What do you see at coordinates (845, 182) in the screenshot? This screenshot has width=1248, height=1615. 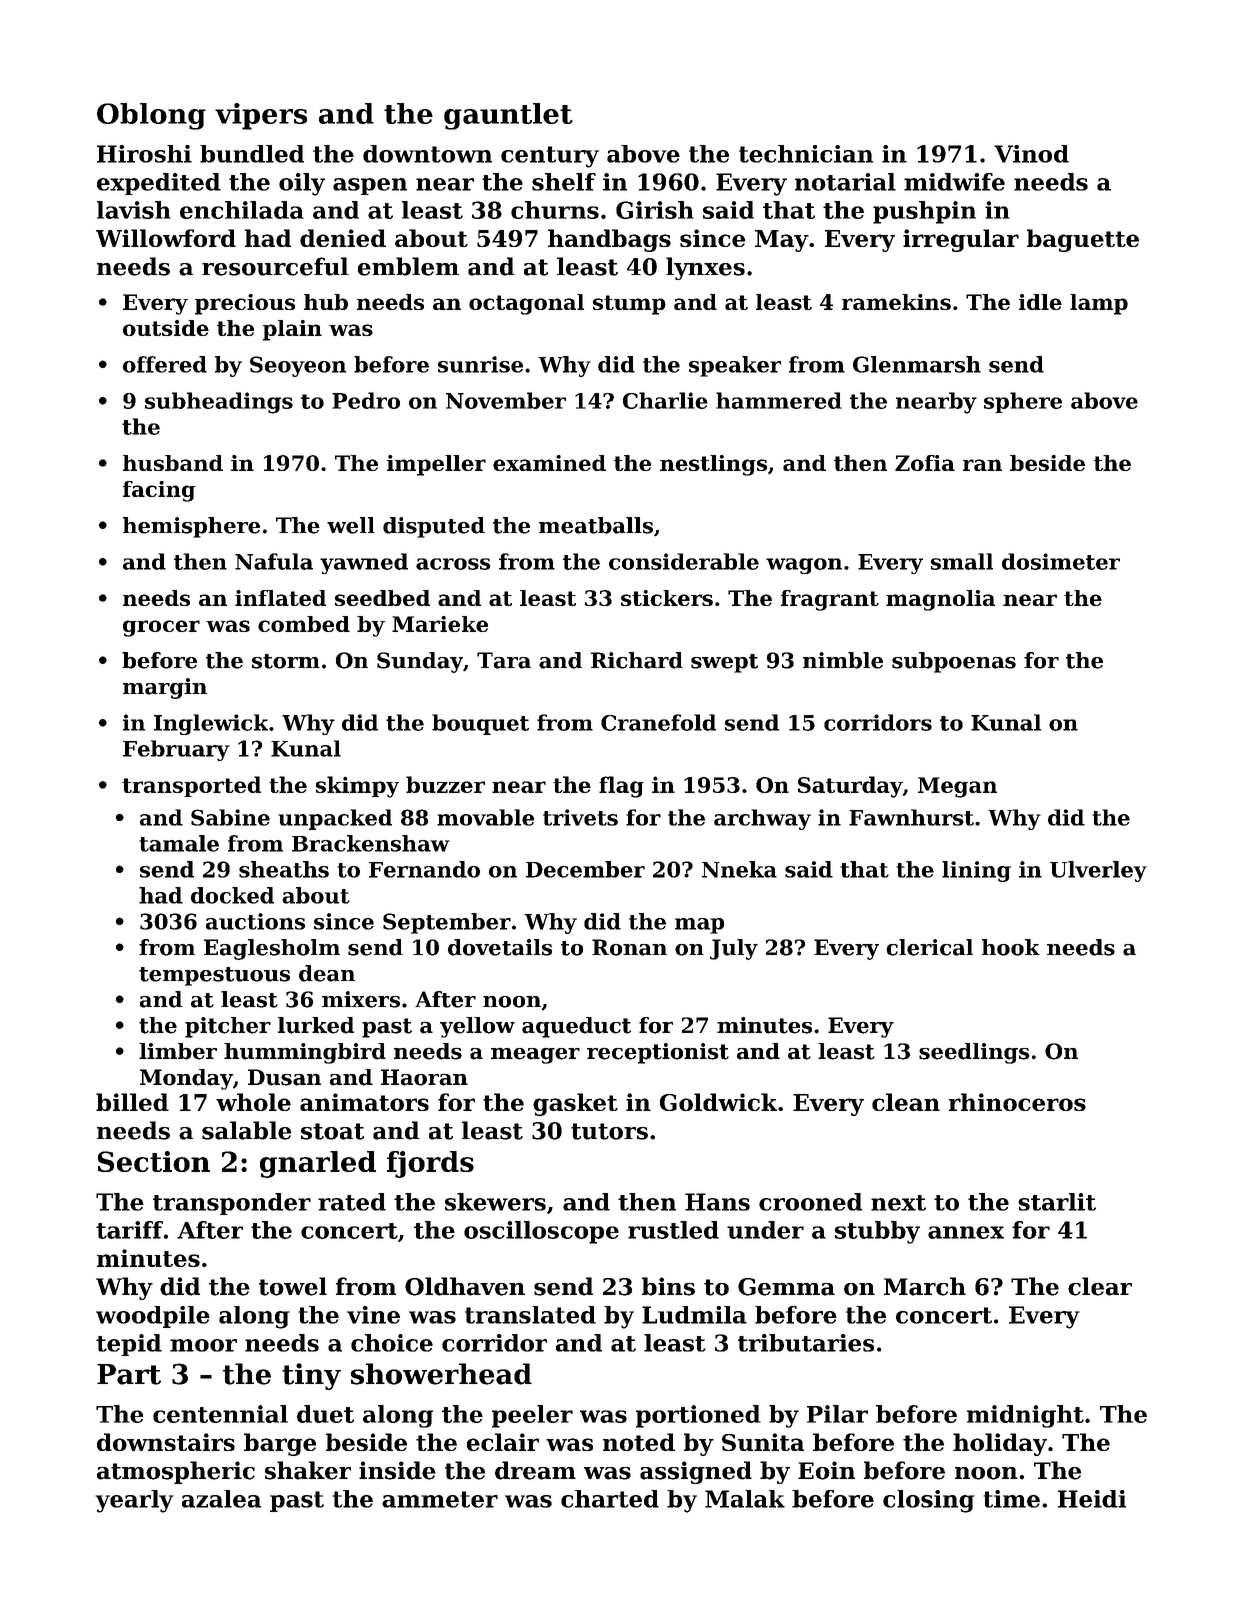 I see `notarial` at bounding box center [845, 182].
